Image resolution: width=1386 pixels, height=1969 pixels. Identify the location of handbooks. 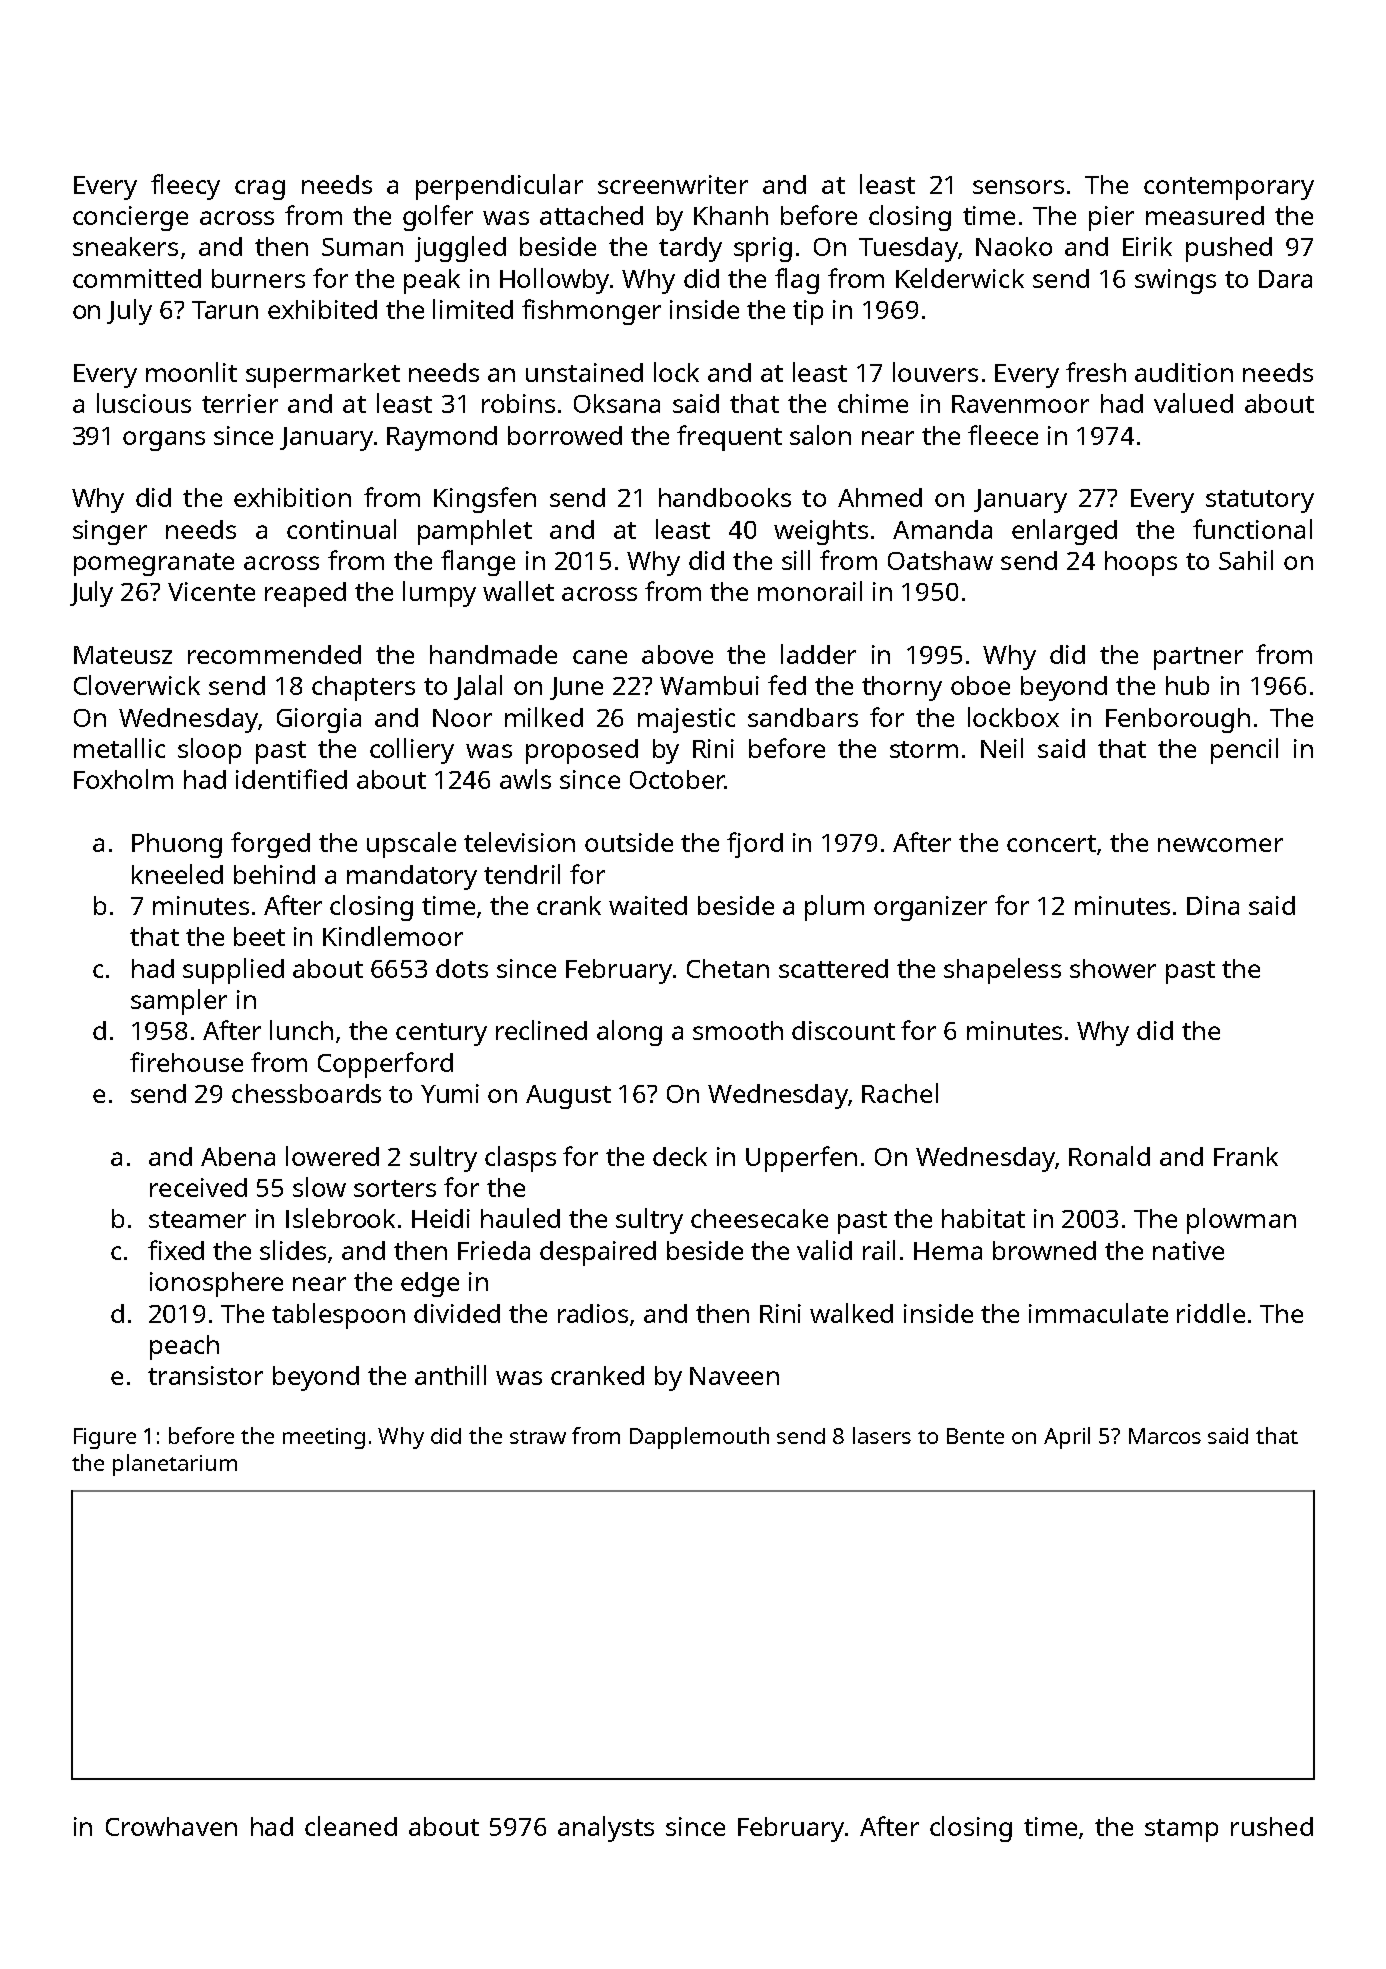
(725, 497).
